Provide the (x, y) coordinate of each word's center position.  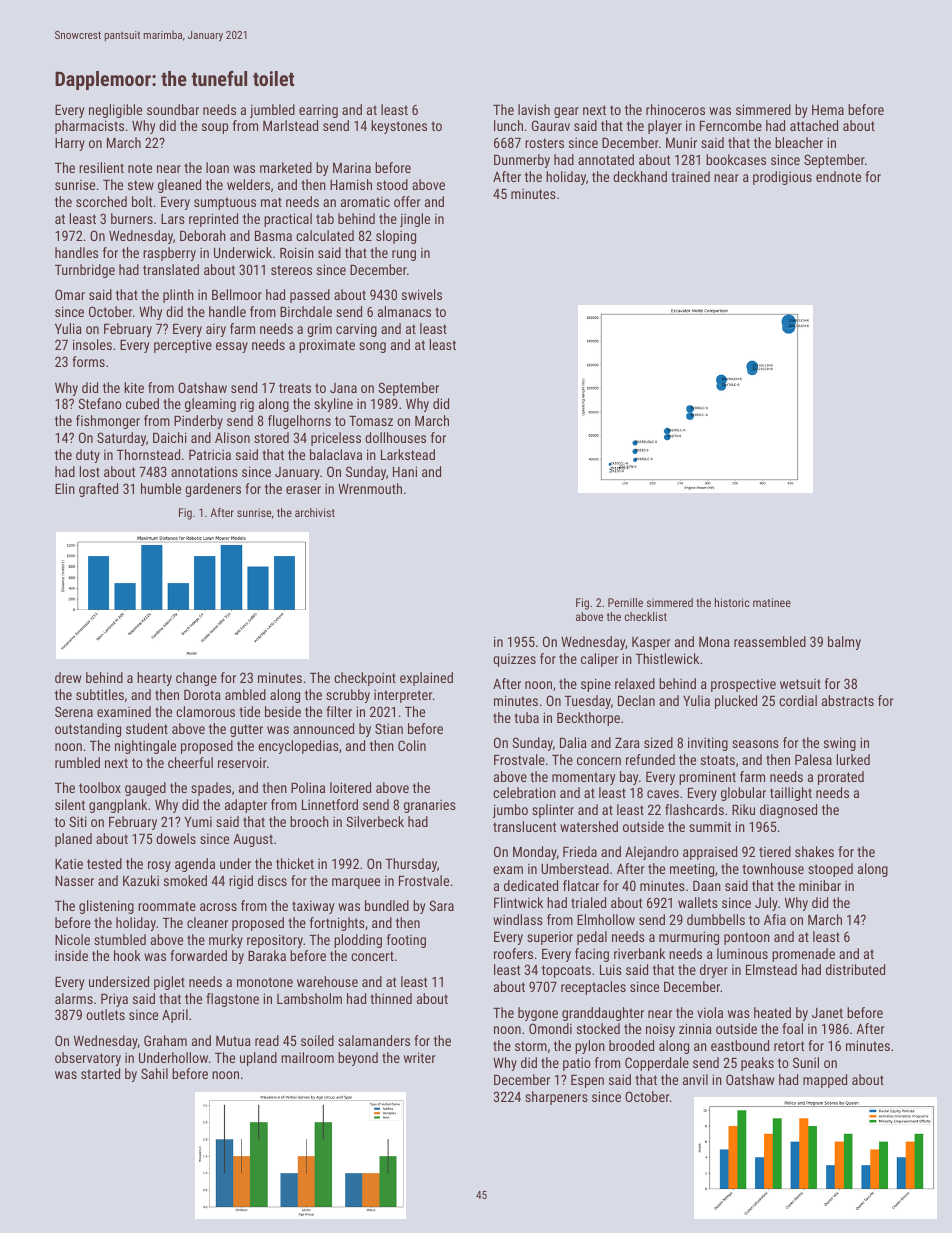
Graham (165, 1040)
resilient (101, 167)
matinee (772, 602)
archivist (315, 512)
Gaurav (551, 125)
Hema (828, 110)
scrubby (348, 696)
